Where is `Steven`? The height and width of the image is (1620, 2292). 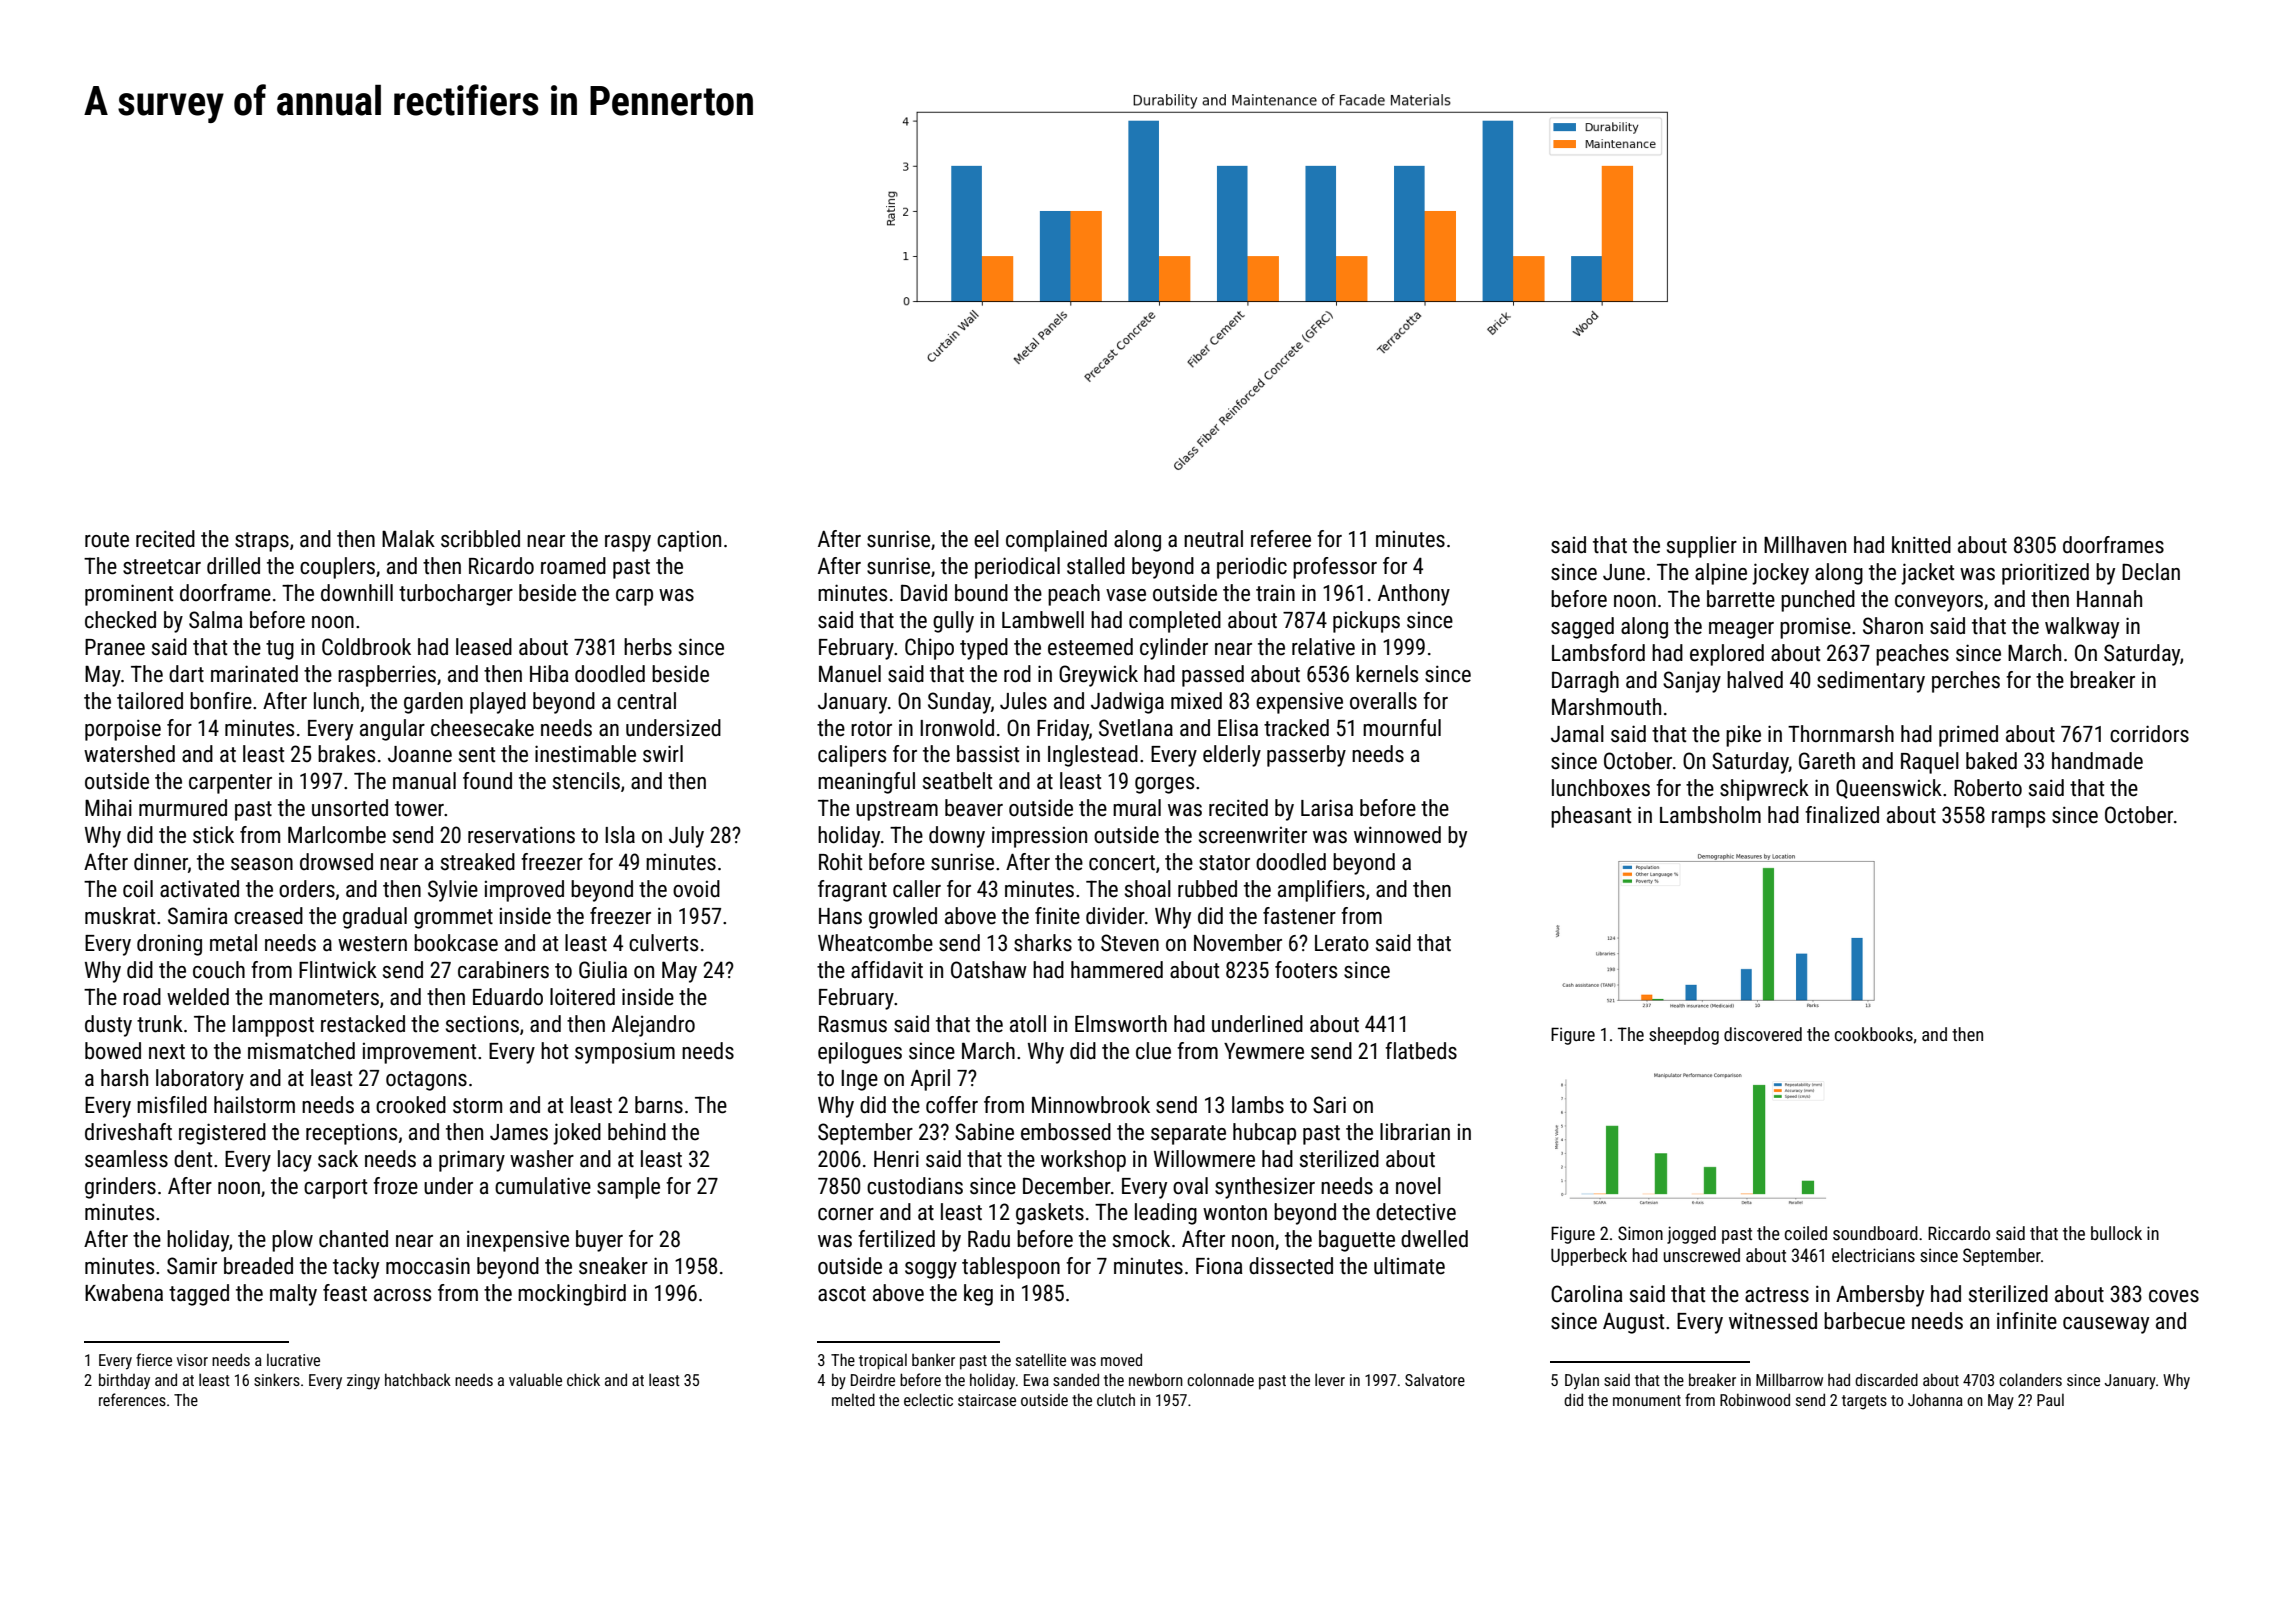 Steven is located at coordinates (1130, 943).
